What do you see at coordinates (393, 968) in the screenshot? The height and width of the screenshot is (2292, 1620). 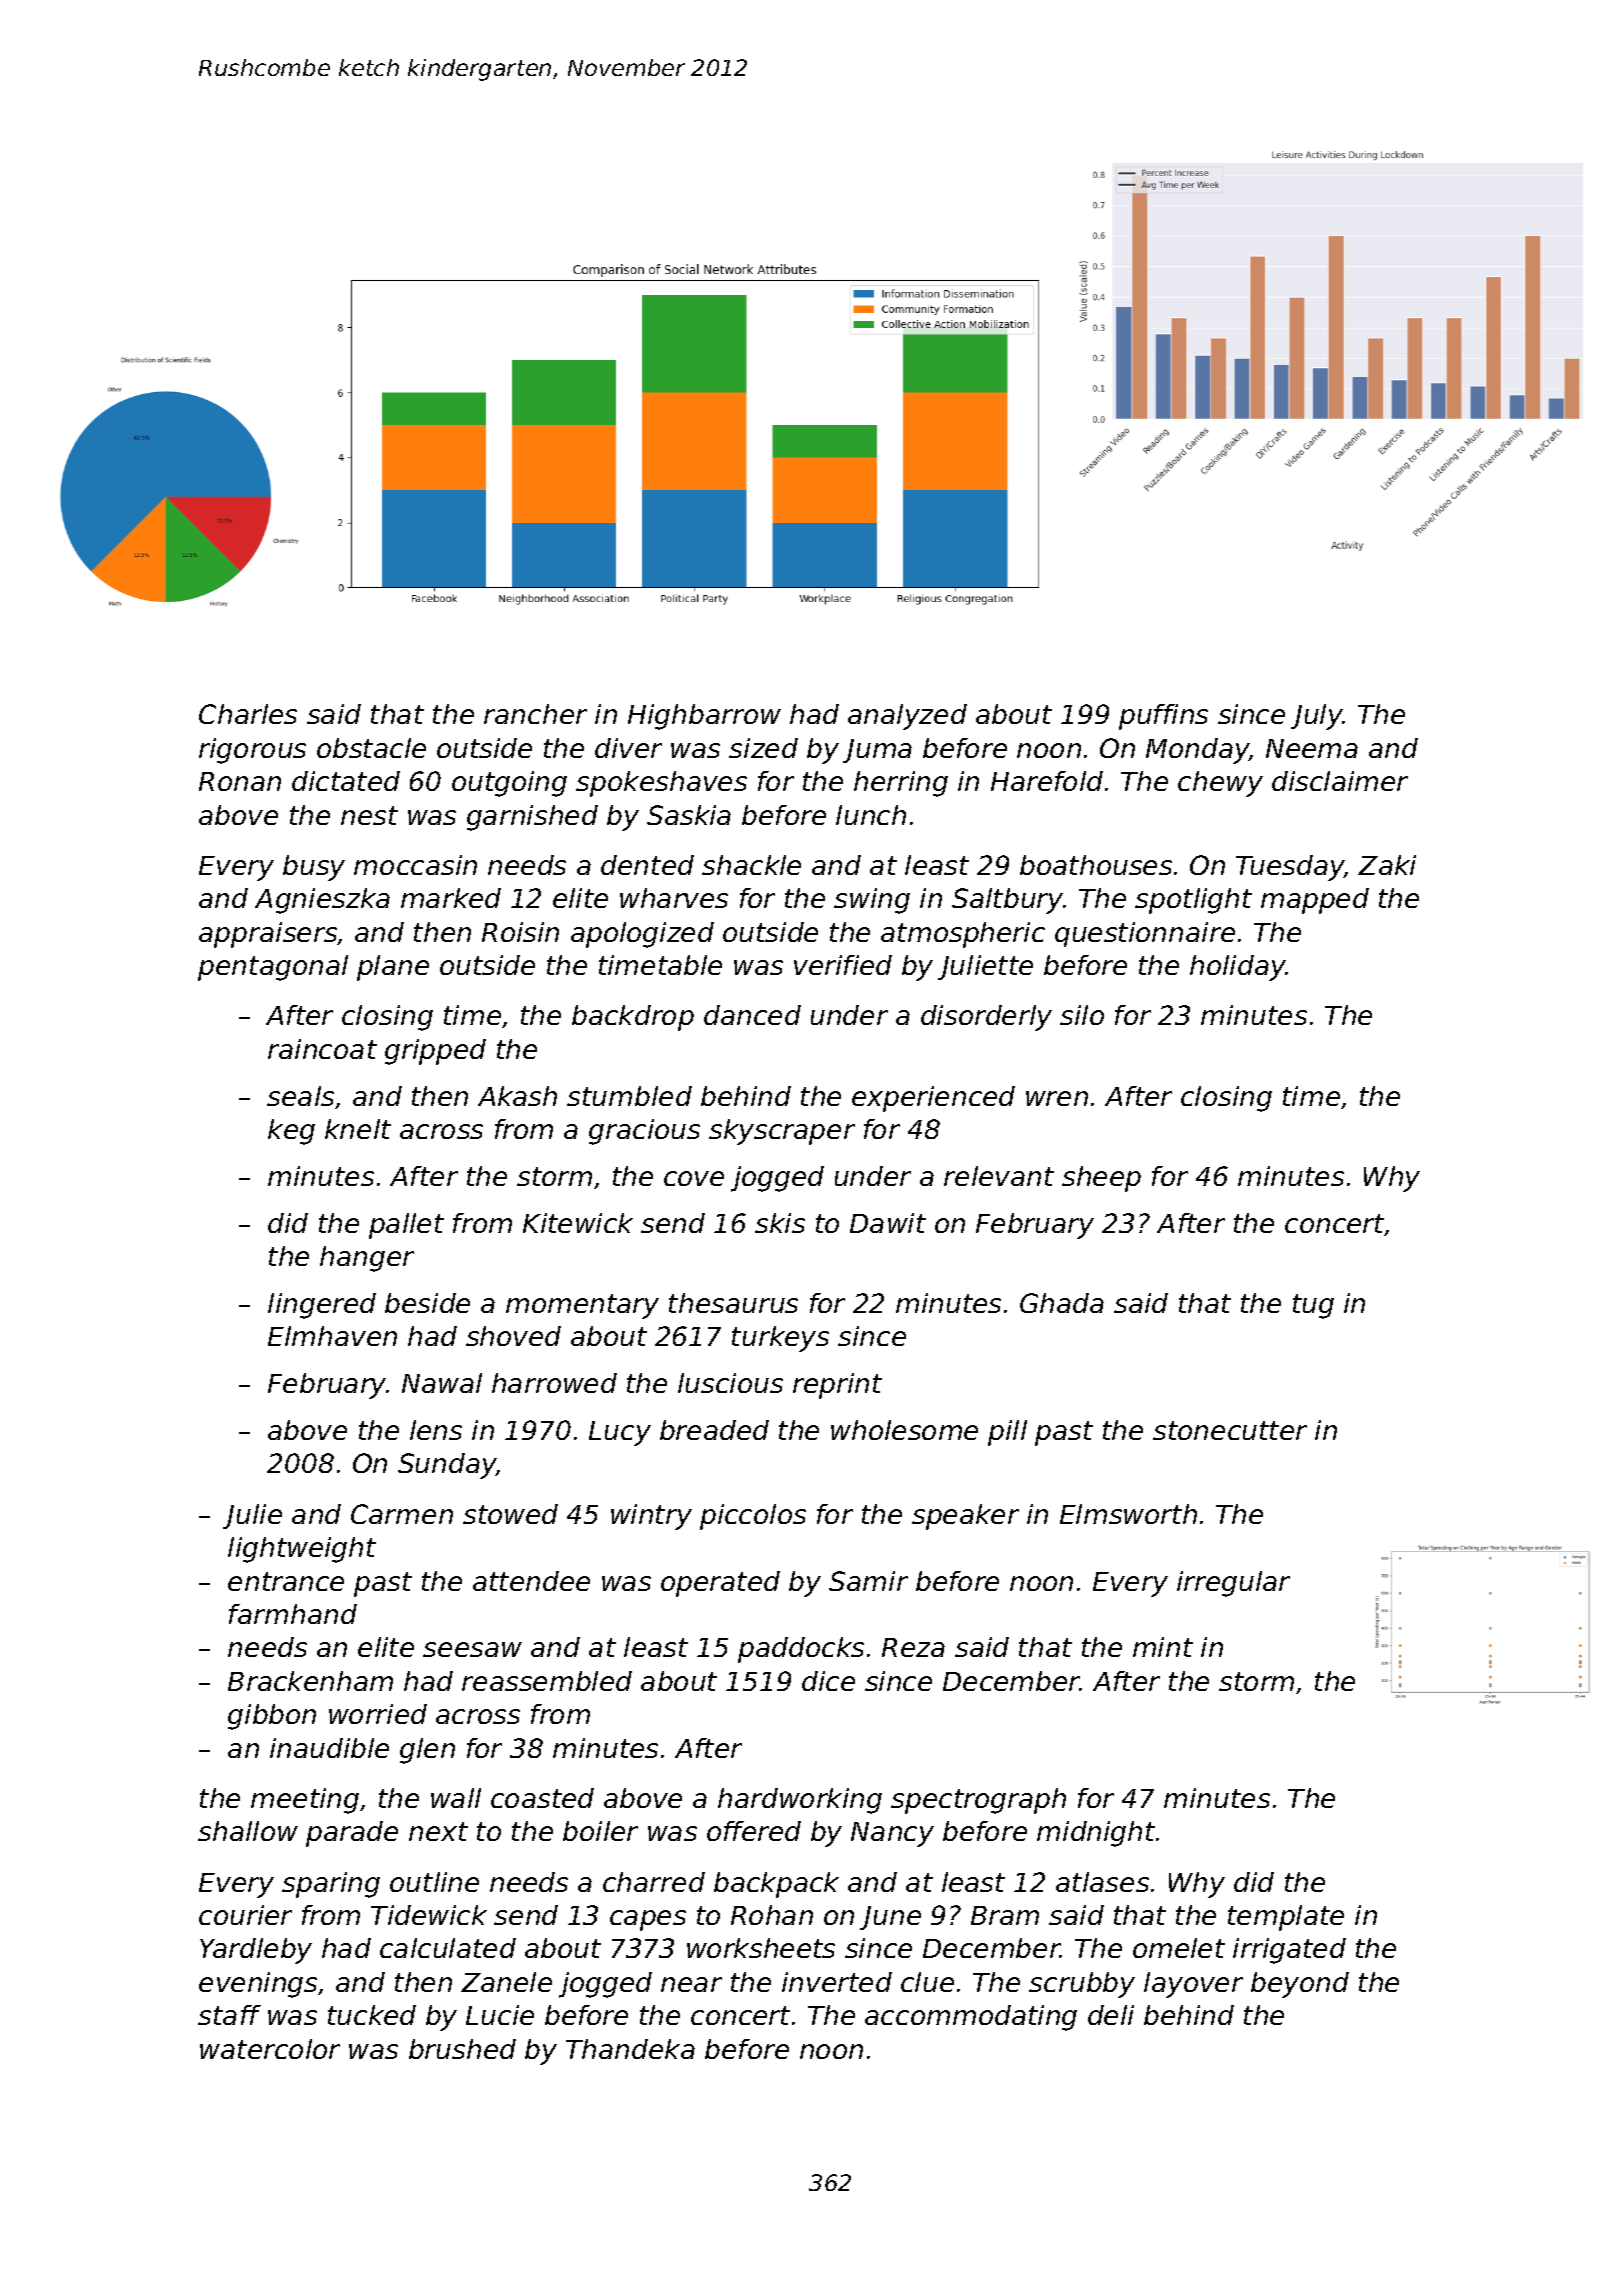 I see `plane` at bounding box center [393, 968].
